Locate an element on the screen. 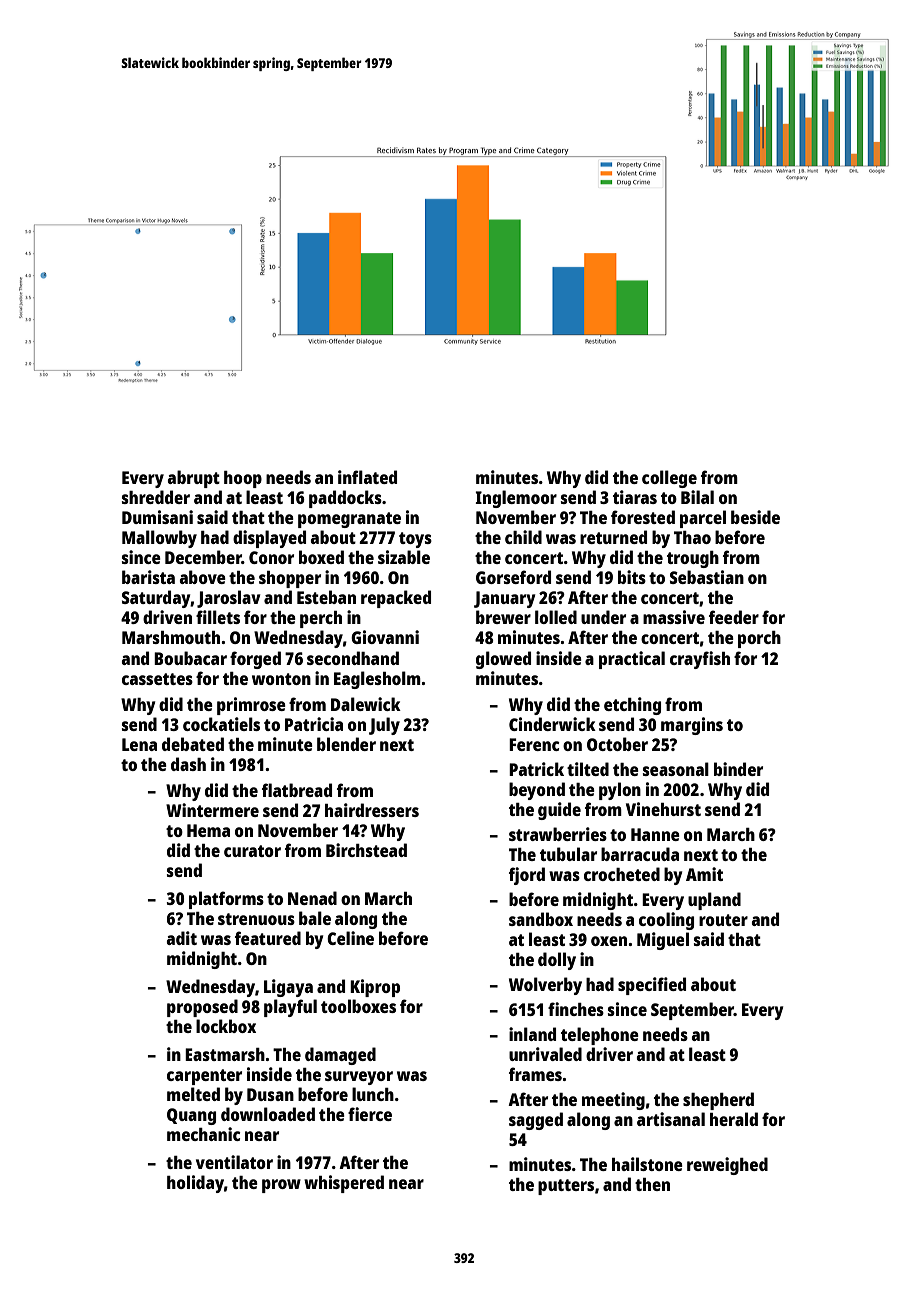  cassettes is located at coordinates (157, 679).
